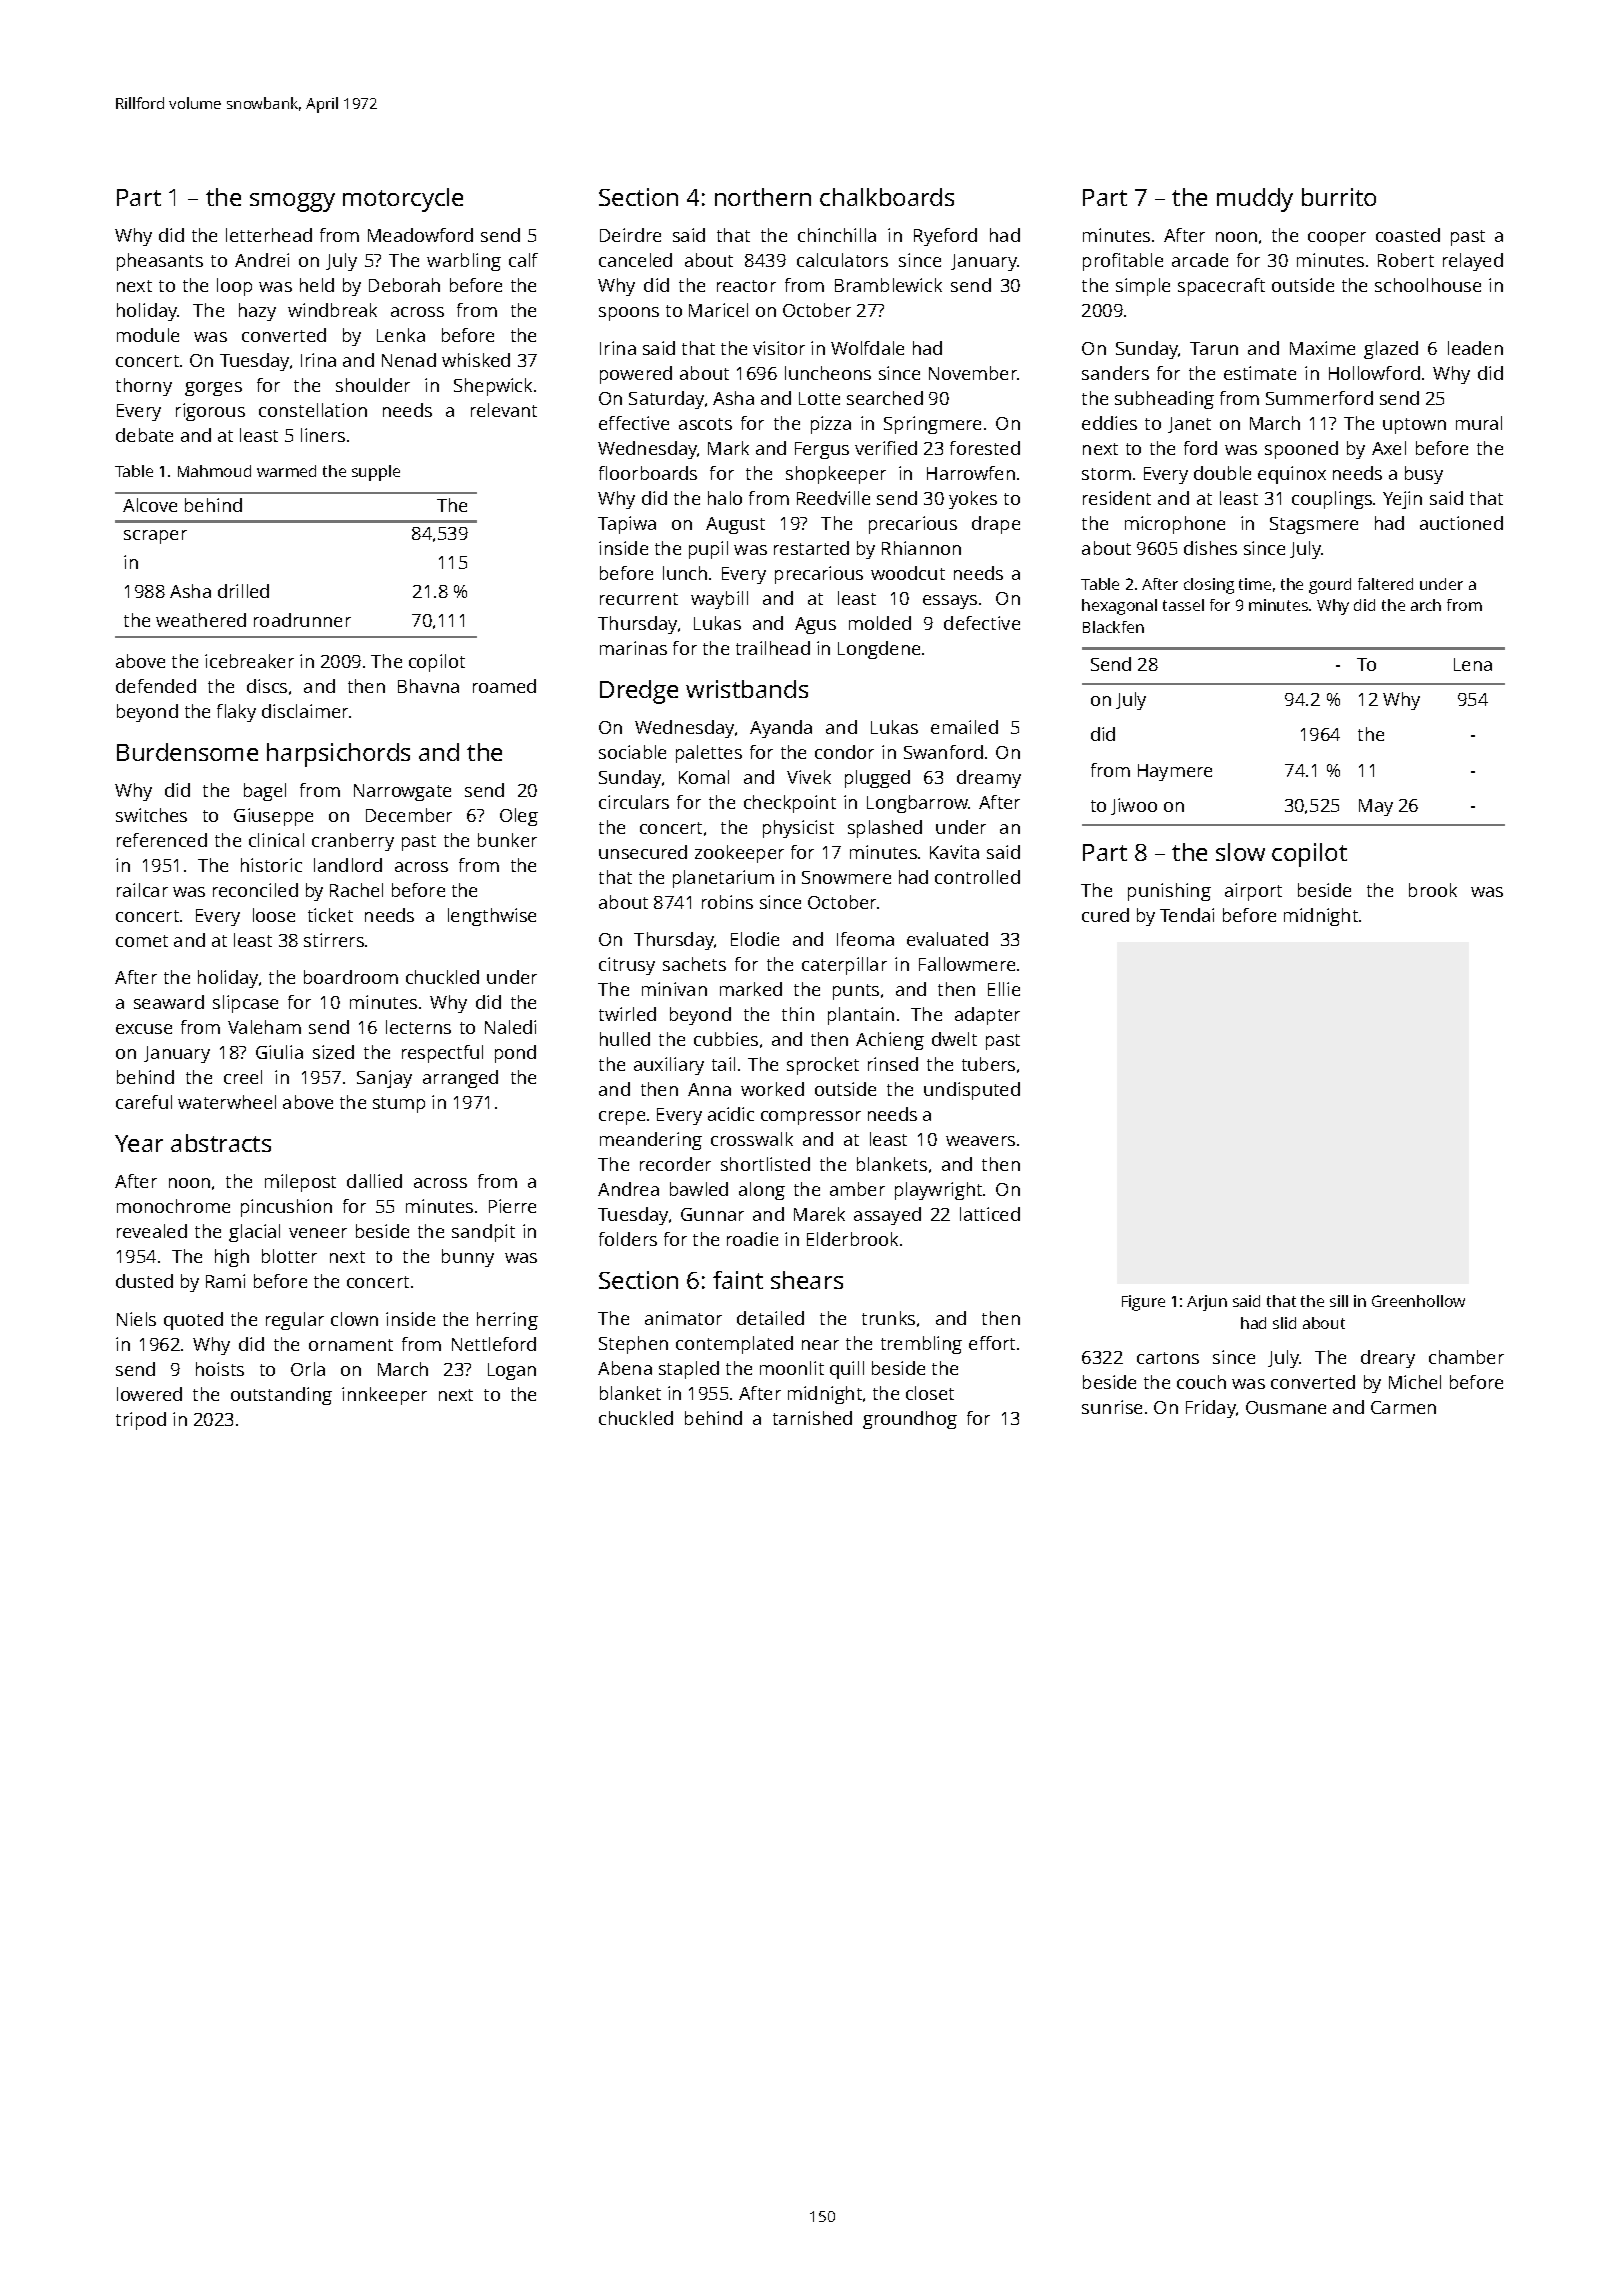 Image resolution: width=1620 pixels, height=2292 pixels. I want to click on regular, so click(295, 1321).
